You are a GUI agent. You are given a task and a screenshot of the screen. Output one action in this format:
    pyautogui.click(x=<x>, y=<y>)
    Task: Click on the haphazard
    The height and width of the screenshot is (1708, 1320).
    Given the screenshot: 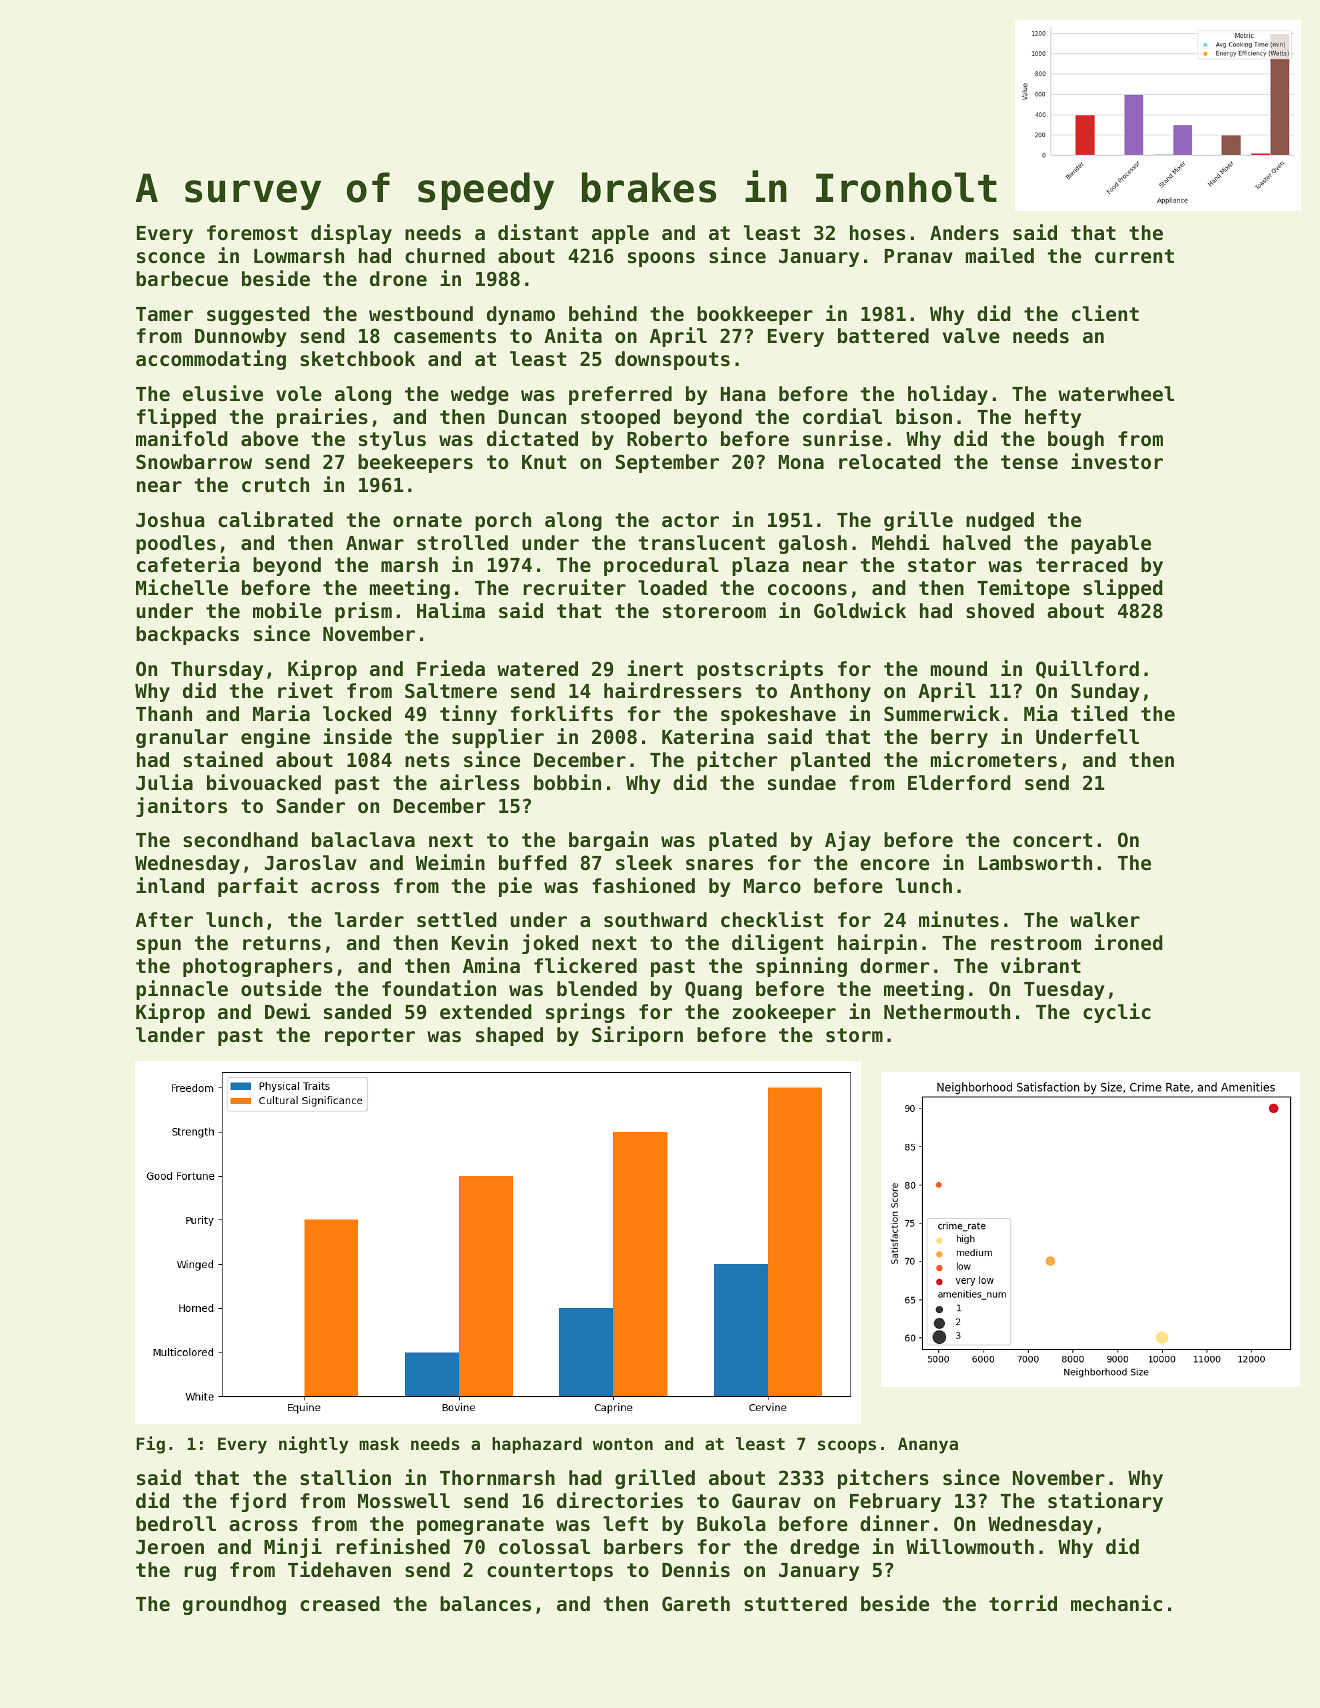 What is the action you would take?
    pyautogui.click(x=537, y=1445)
